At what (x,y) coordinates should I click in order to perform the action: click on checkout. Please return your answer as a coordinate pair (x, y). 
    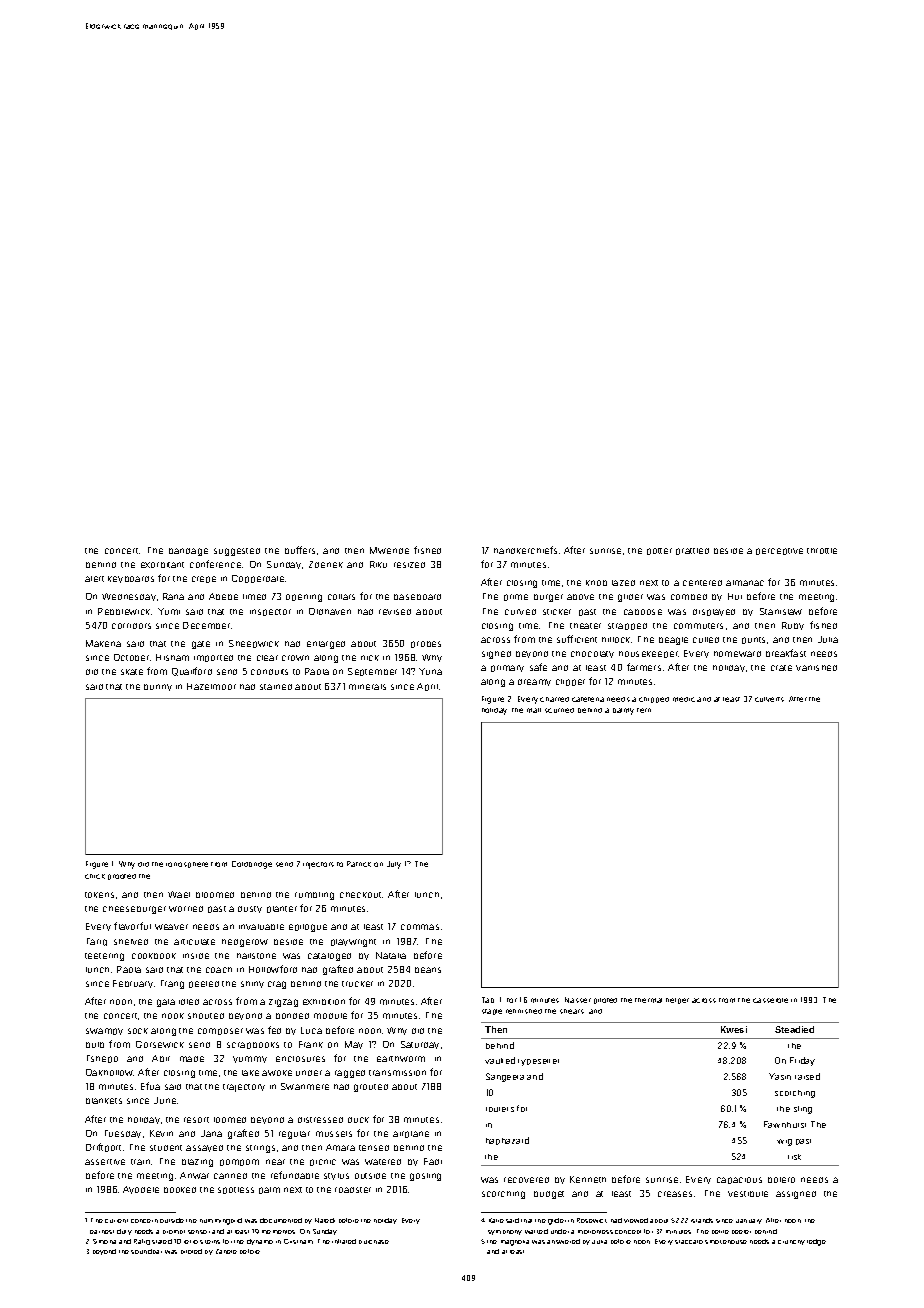
    Looking at the image, I should click on (360, 895).
